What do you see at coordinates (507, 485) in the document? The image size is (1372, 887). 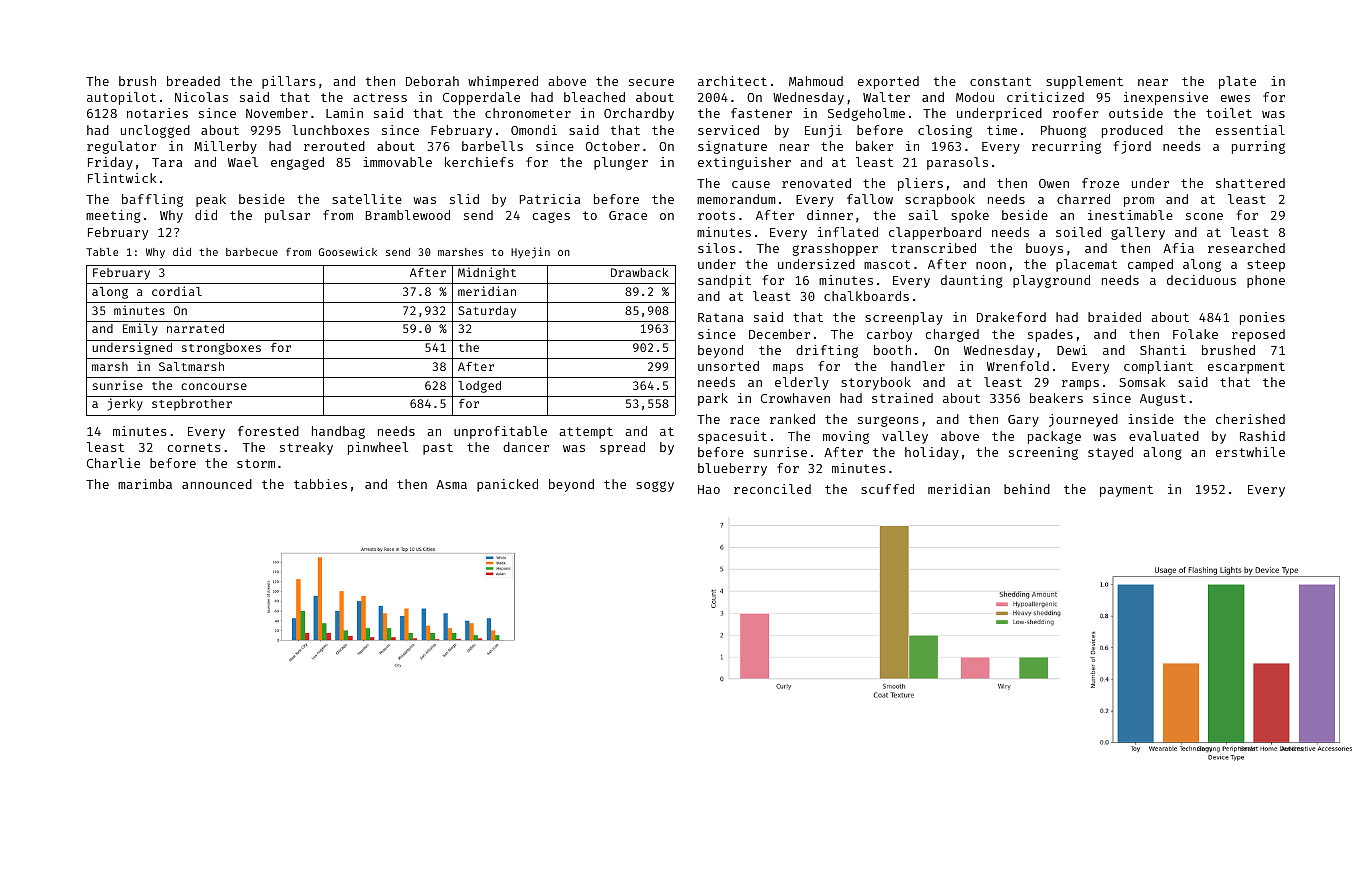 I see `panicked` at bounding box center [507, 485].
